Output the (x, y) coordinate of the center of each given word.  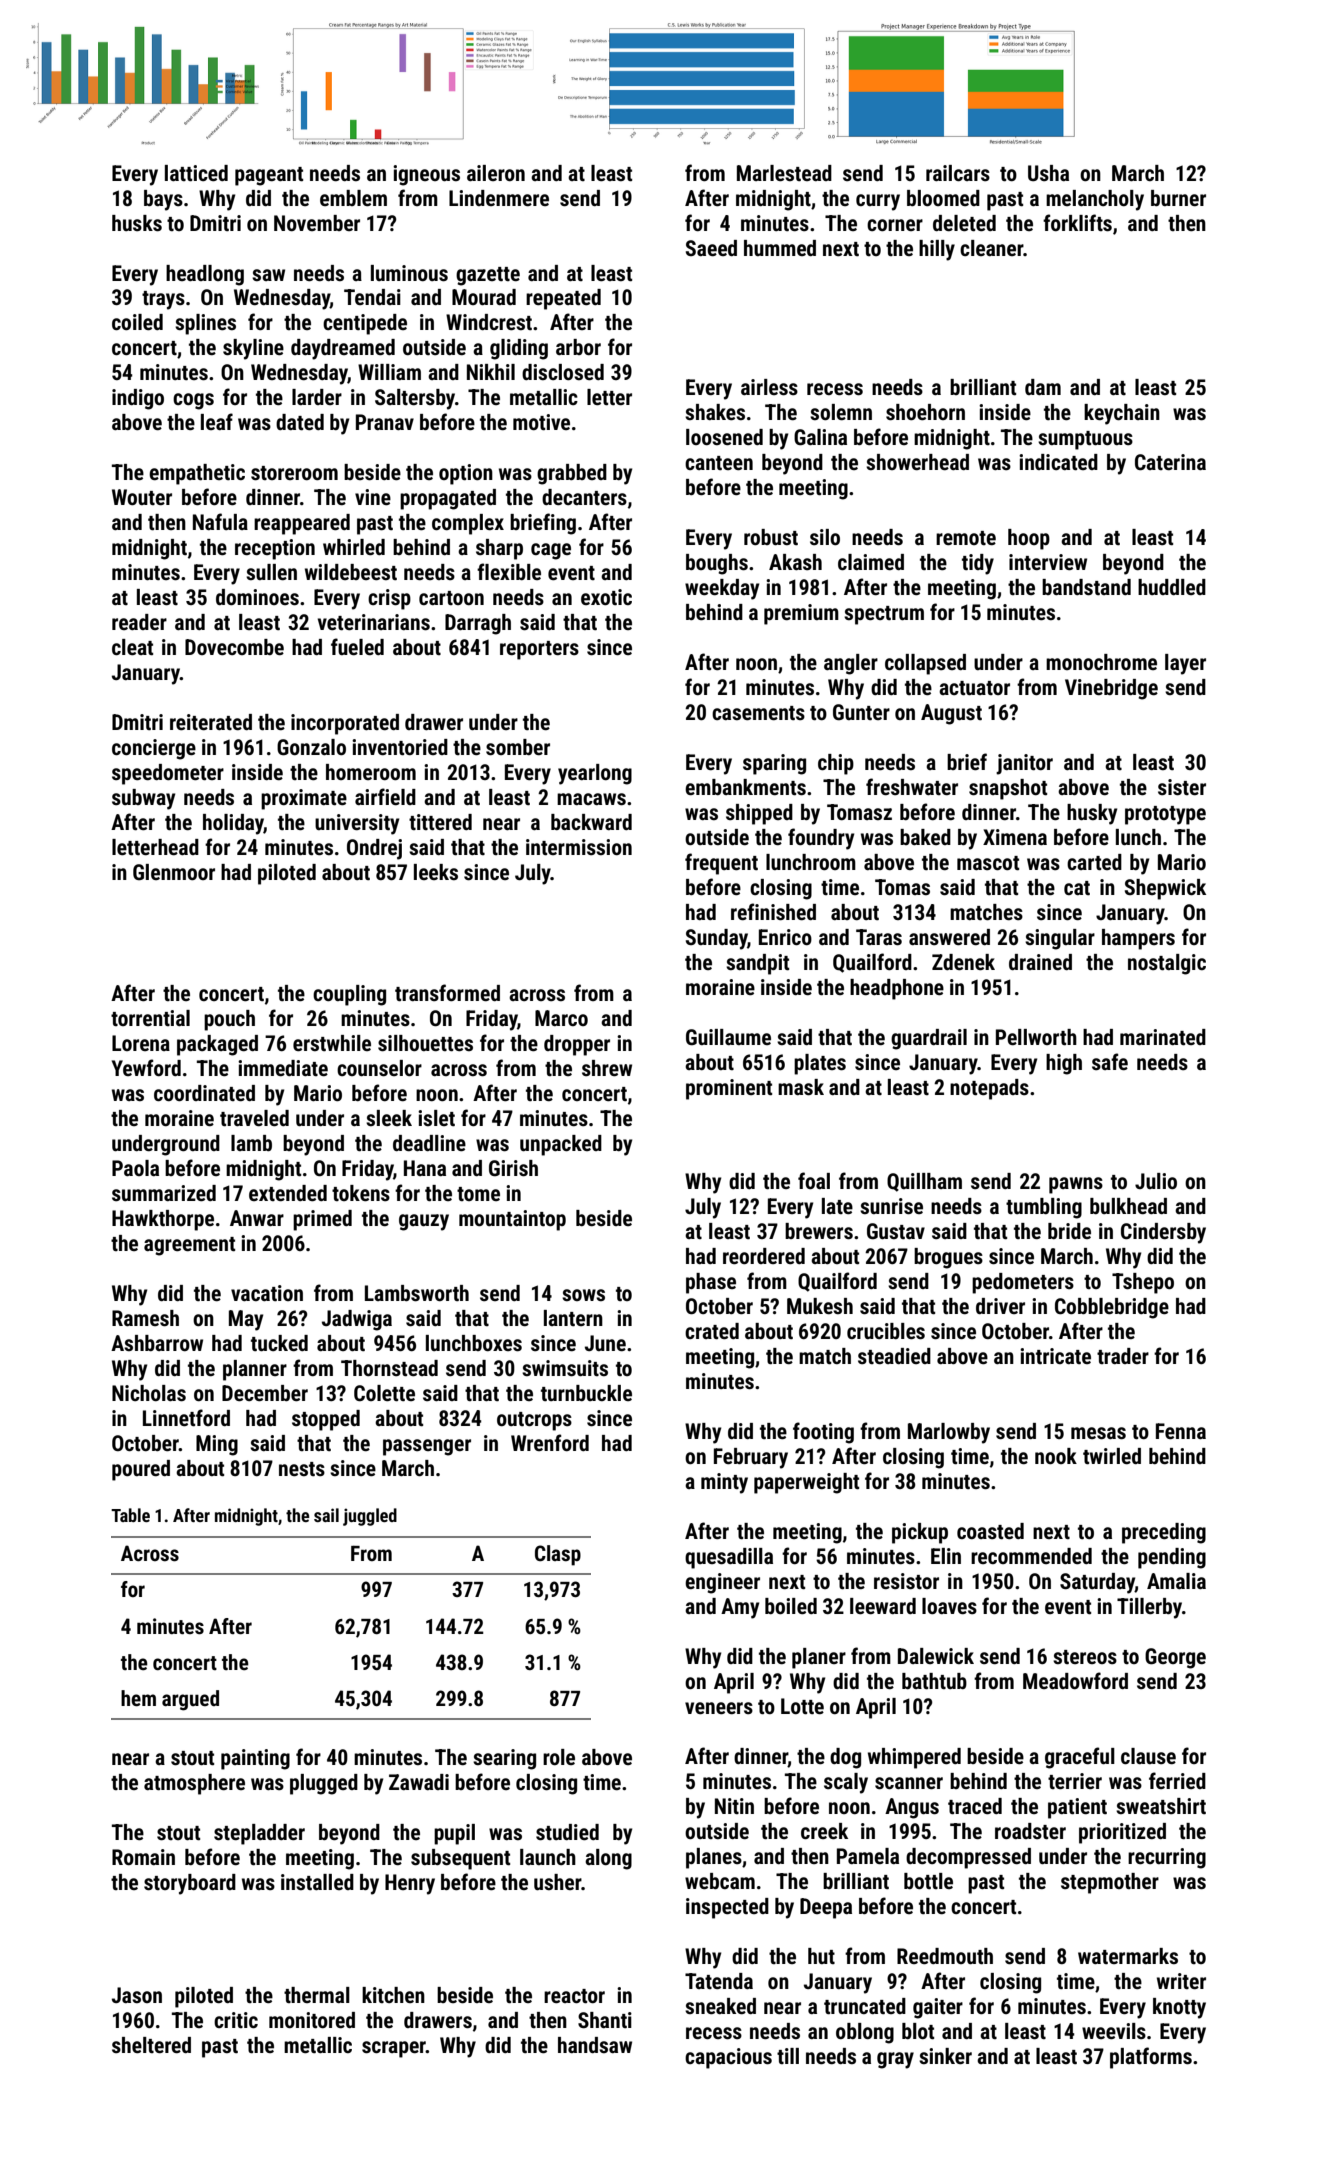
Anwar (257, 1218)
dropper (577, 1045)
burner (1178, 198)
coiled (137, 322)
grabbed (572, 474)
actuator (974, 688)
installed (317, 1882)
